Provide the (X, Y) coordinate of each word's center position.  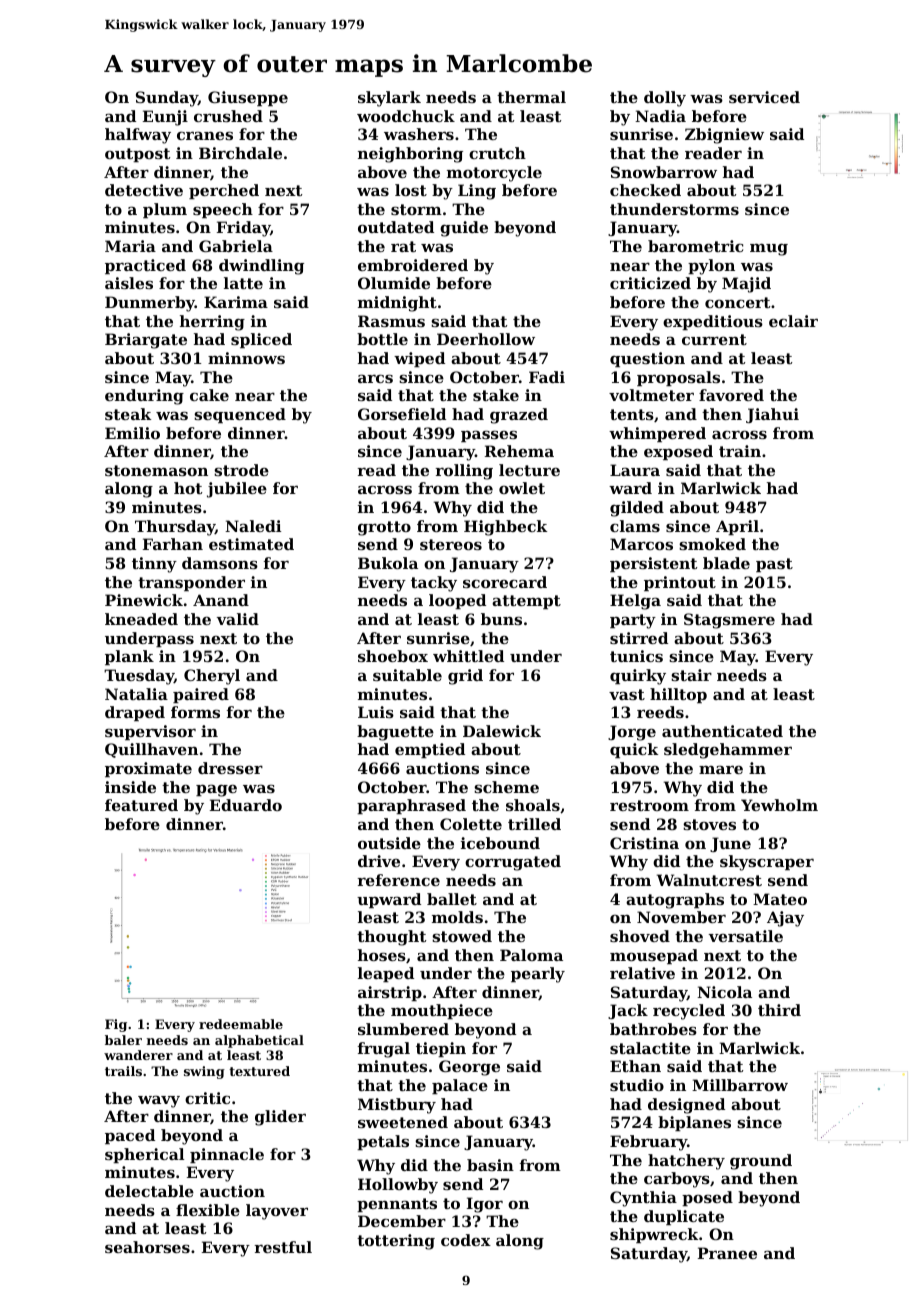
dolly (665, 99)
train (740, 451)
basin (490, 1165)
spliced (261, 340)
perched (224, 191)
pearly (538, 975)
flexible (208, 1210)
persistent (653, 564)
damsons (220, 563)
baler (123, 1040)
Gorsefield (402, 414)
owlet (522, 488)
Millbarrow (740, 1085)
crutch (497, 153)
